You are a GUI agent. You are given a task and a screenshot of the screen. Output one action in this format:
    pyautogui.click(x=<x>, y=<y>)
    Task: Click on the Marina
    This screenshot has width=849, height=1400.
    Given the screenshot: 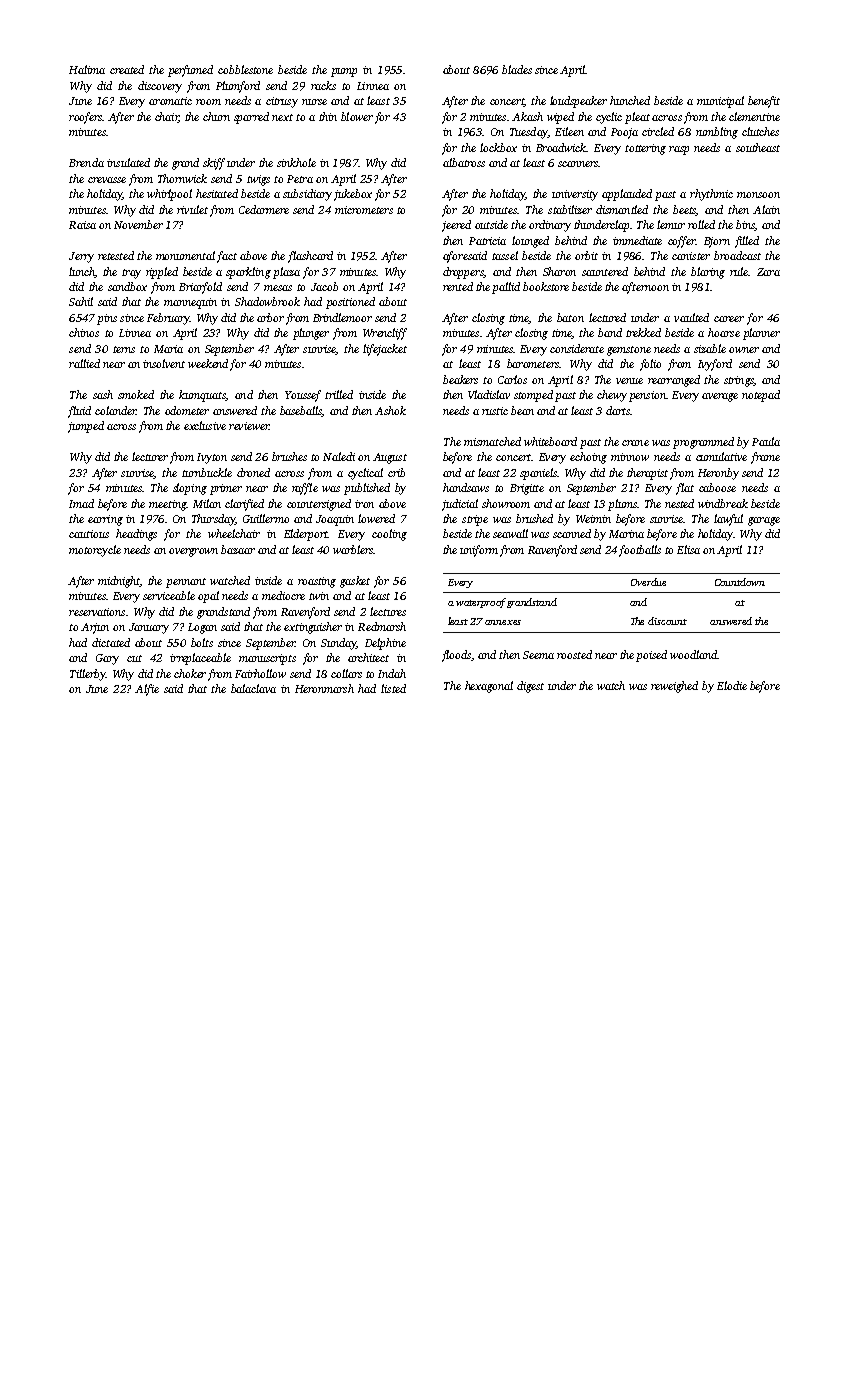 What is the action you would take?
    pyautogui.click(x=626, y=534)
